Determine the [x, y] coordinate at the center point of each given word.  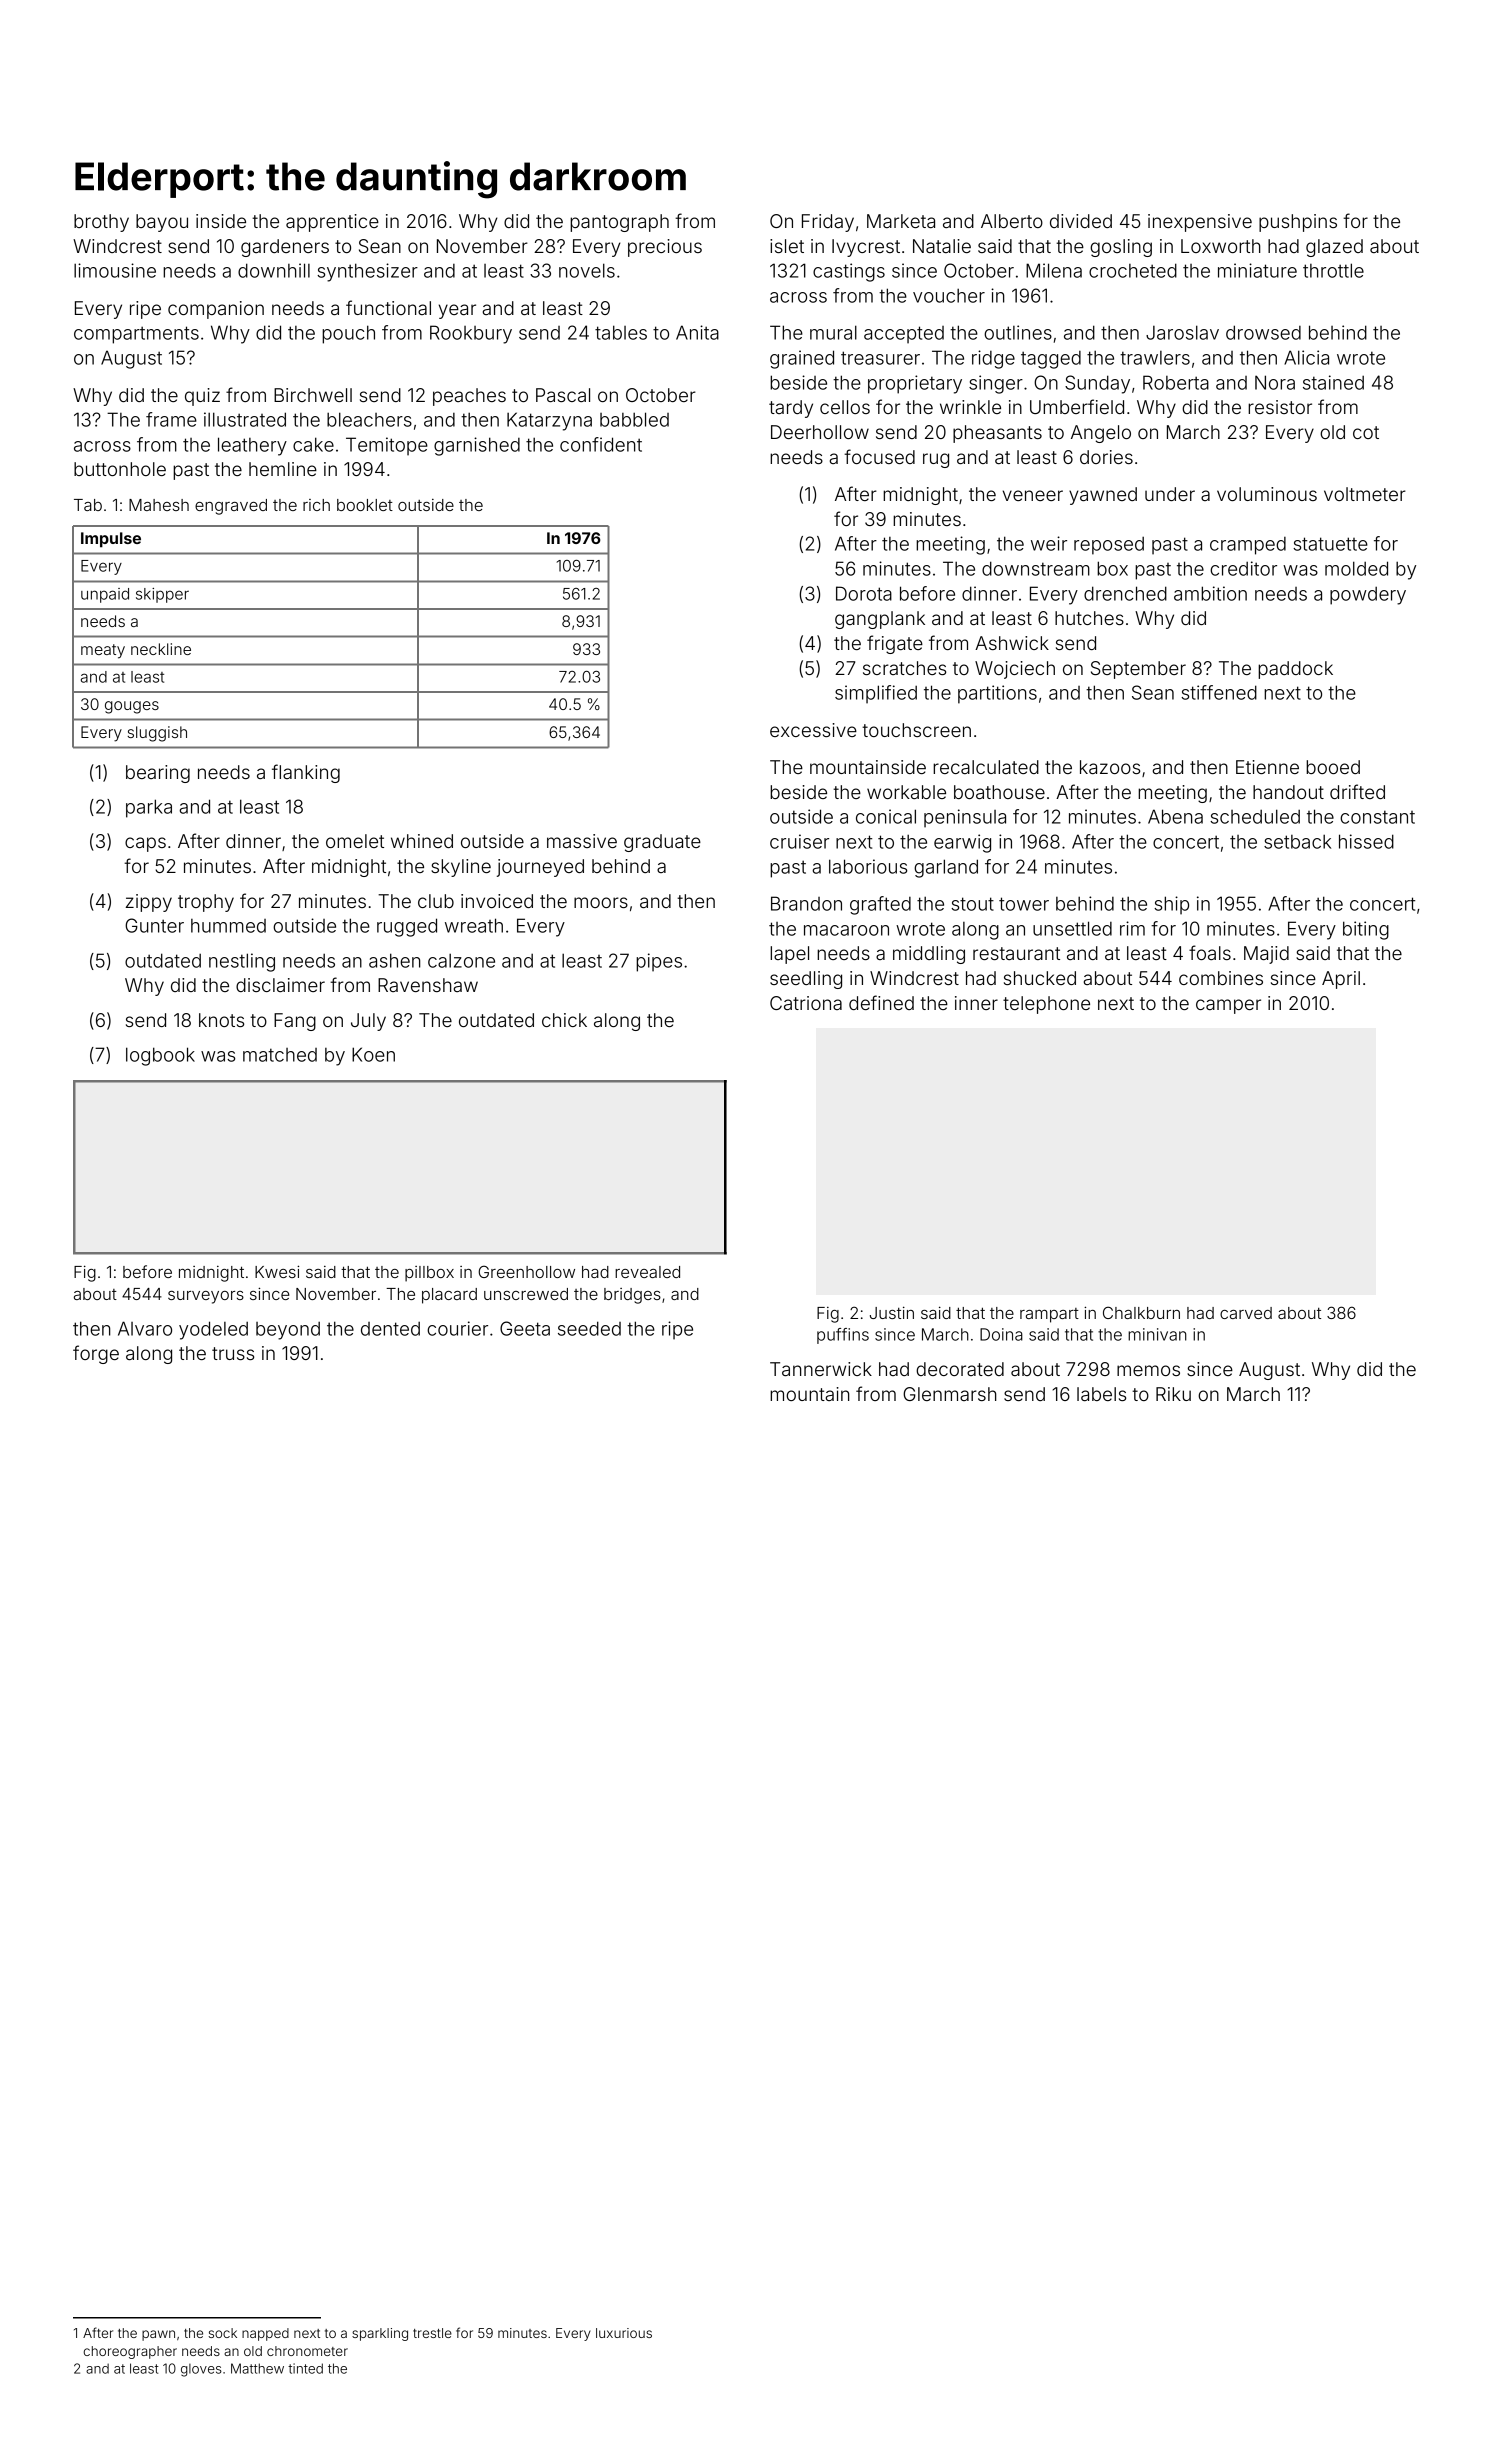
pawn [158, 2335]
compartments [136, 335]
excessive [813, 730]
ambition [1210, 593]
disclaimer [280, 985]
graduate [662, 843]
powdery [1368, 596]
